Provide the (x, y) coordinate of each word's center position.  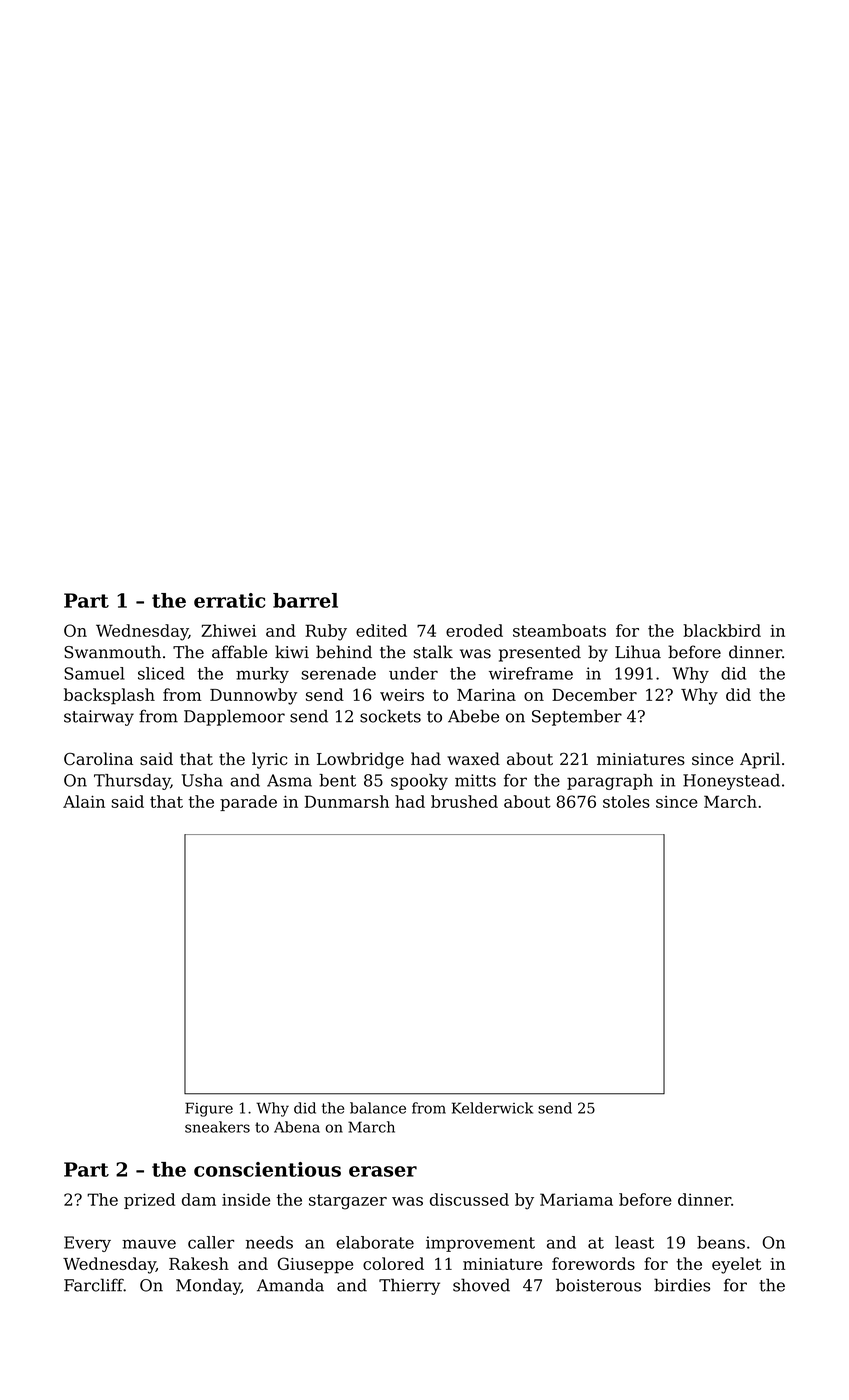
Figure (209, 1109)
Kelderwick (492, 1108)
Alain (84, 801)
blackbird (722, 630)
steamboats (559, 630)
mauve (149, 1244)
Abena (297, 1127)
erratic (229, 600)
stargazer (348, 1202)
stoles (626, 801)
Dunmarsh (347, 801)
